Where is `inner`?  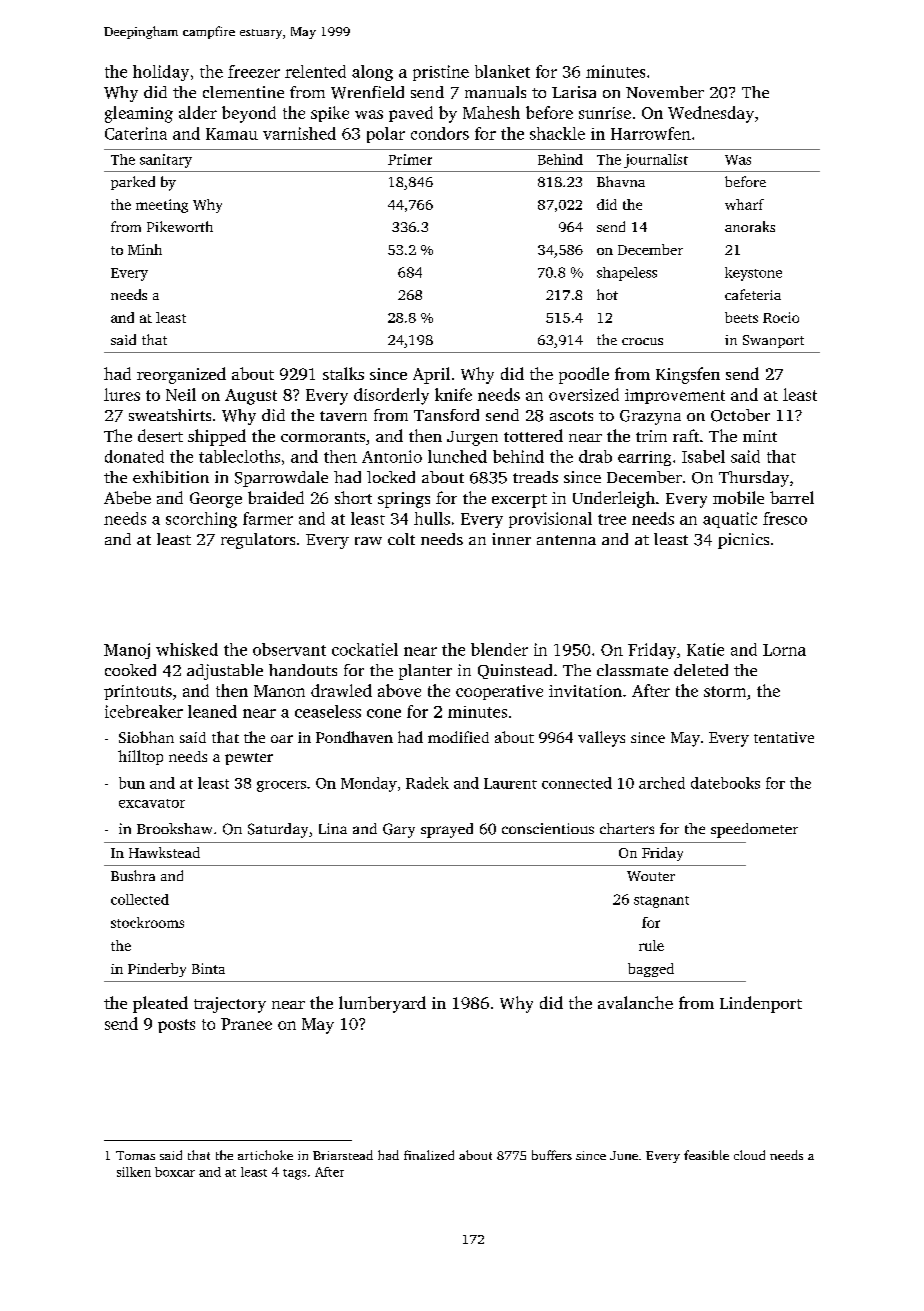
inner is located at coordinates (511, 539).
